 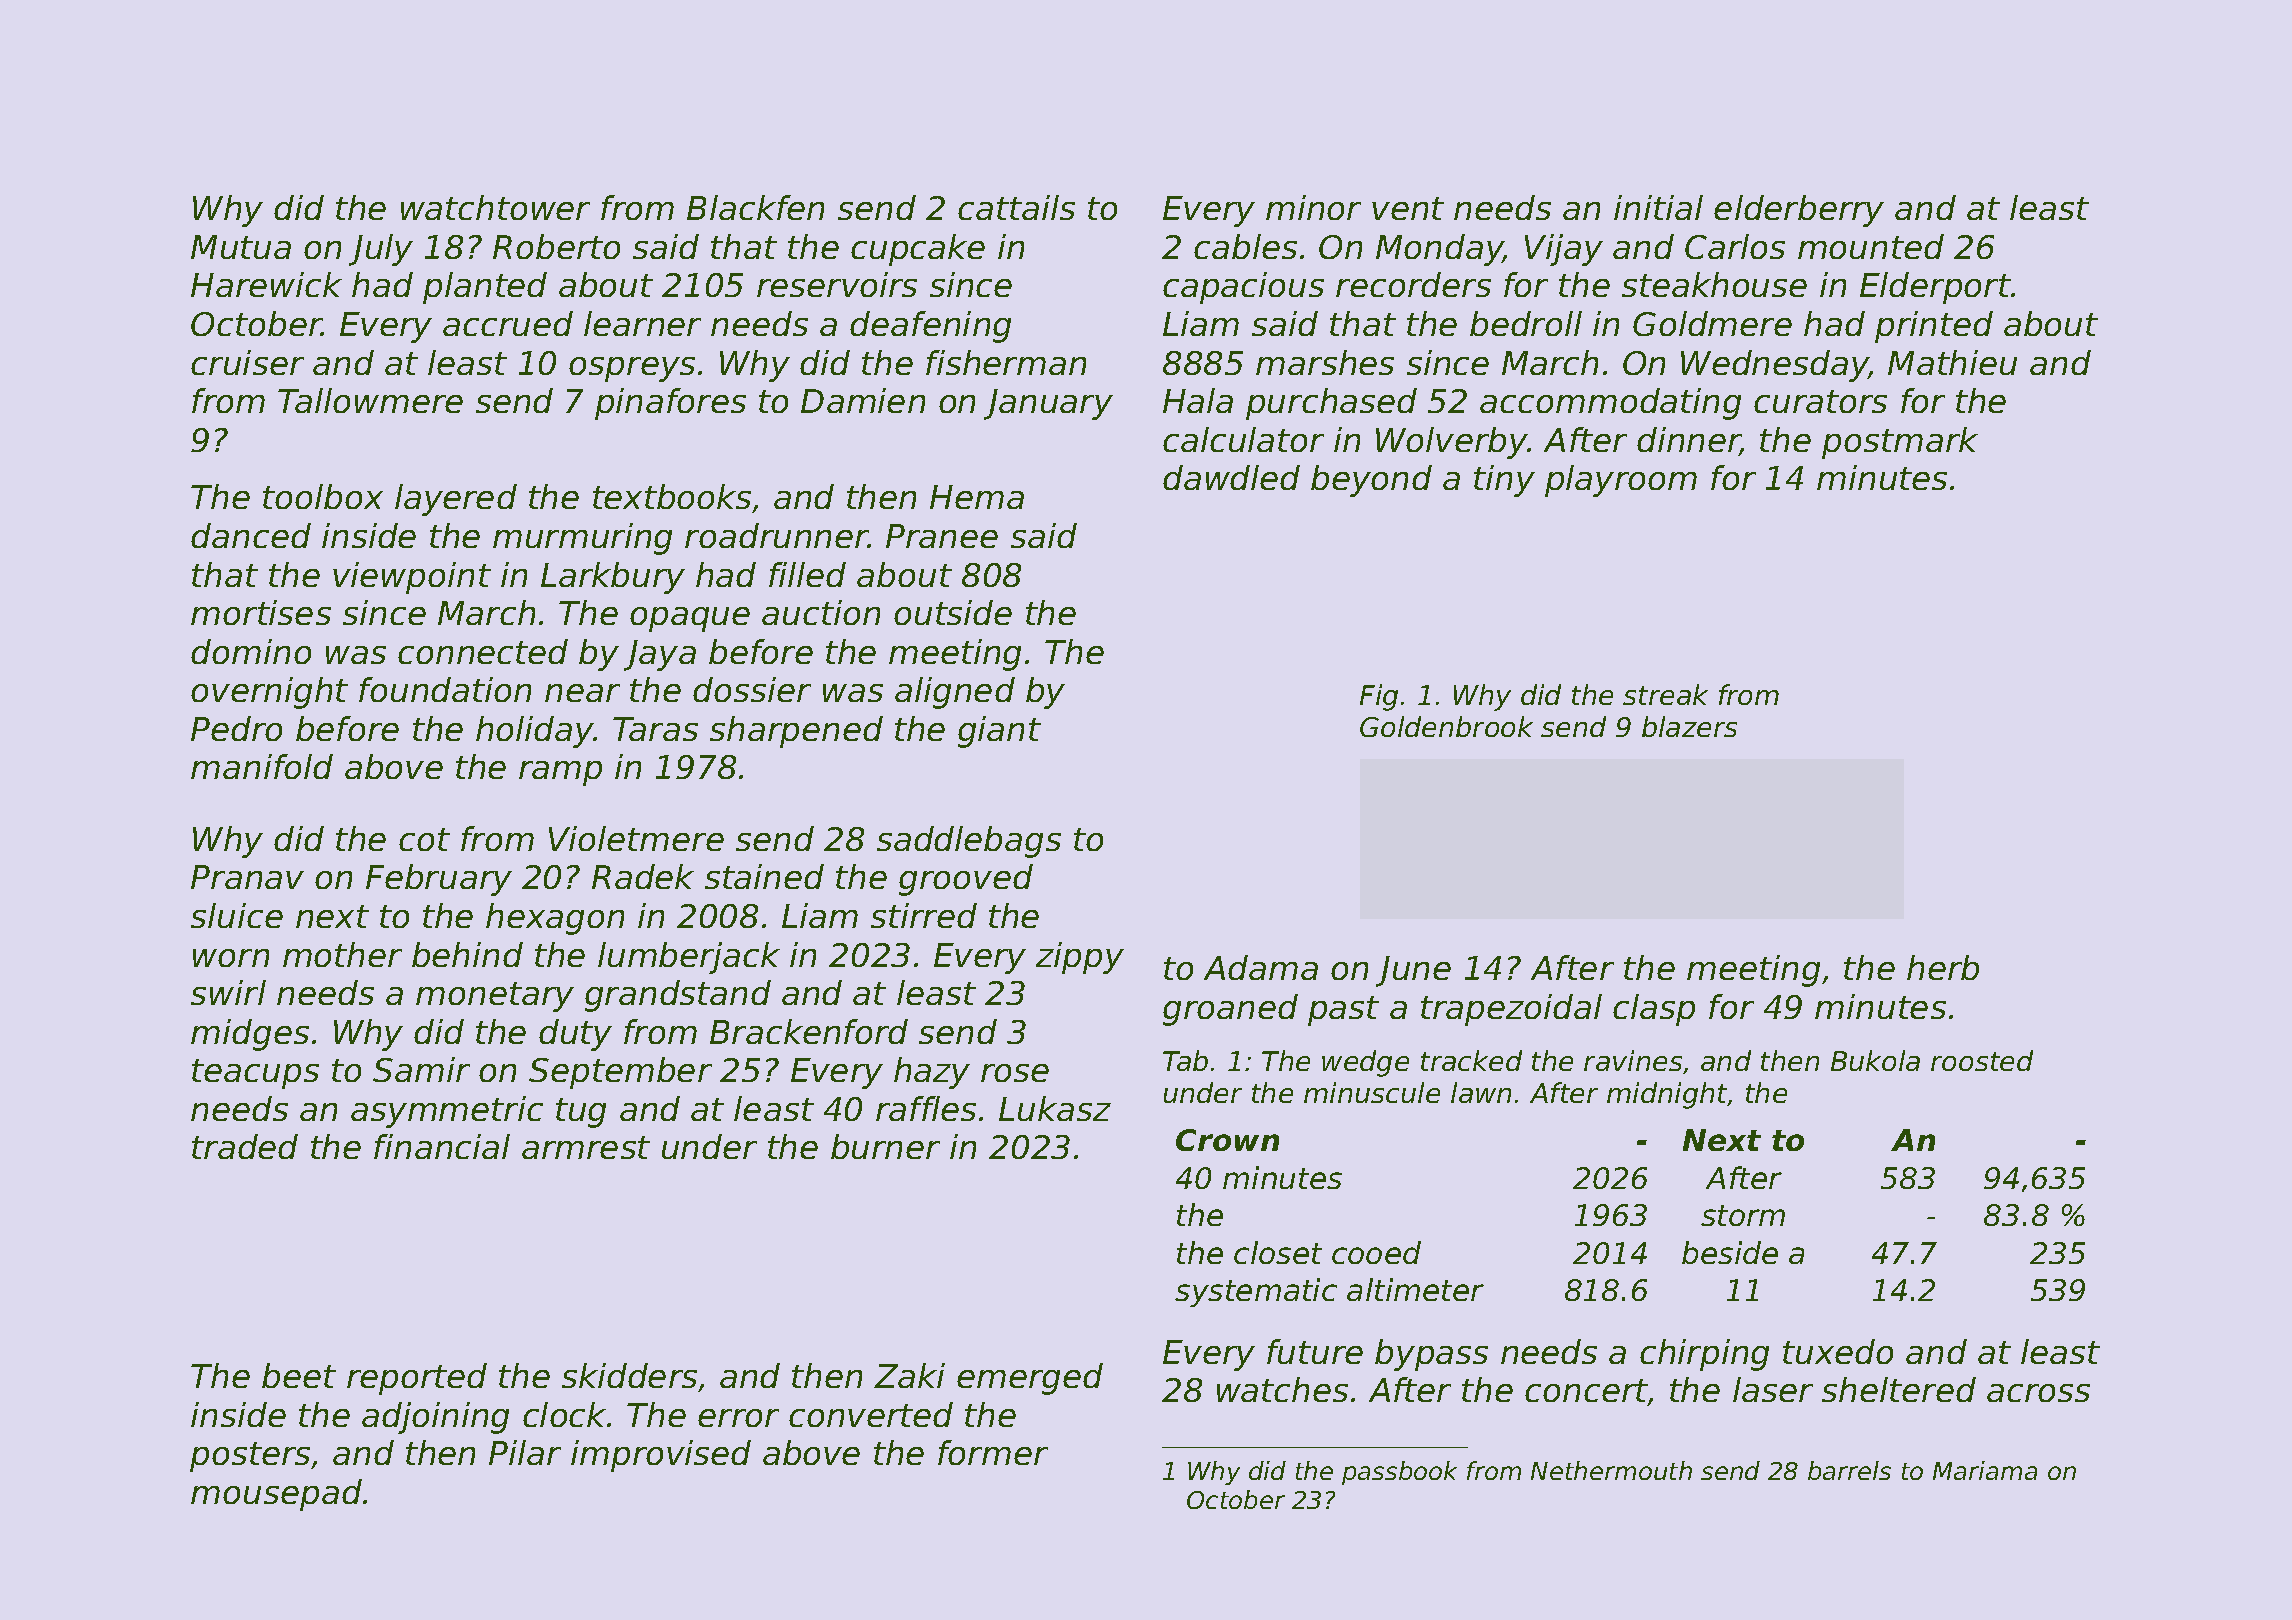 I want to click on watchtower, so click(x=495, y=207).
